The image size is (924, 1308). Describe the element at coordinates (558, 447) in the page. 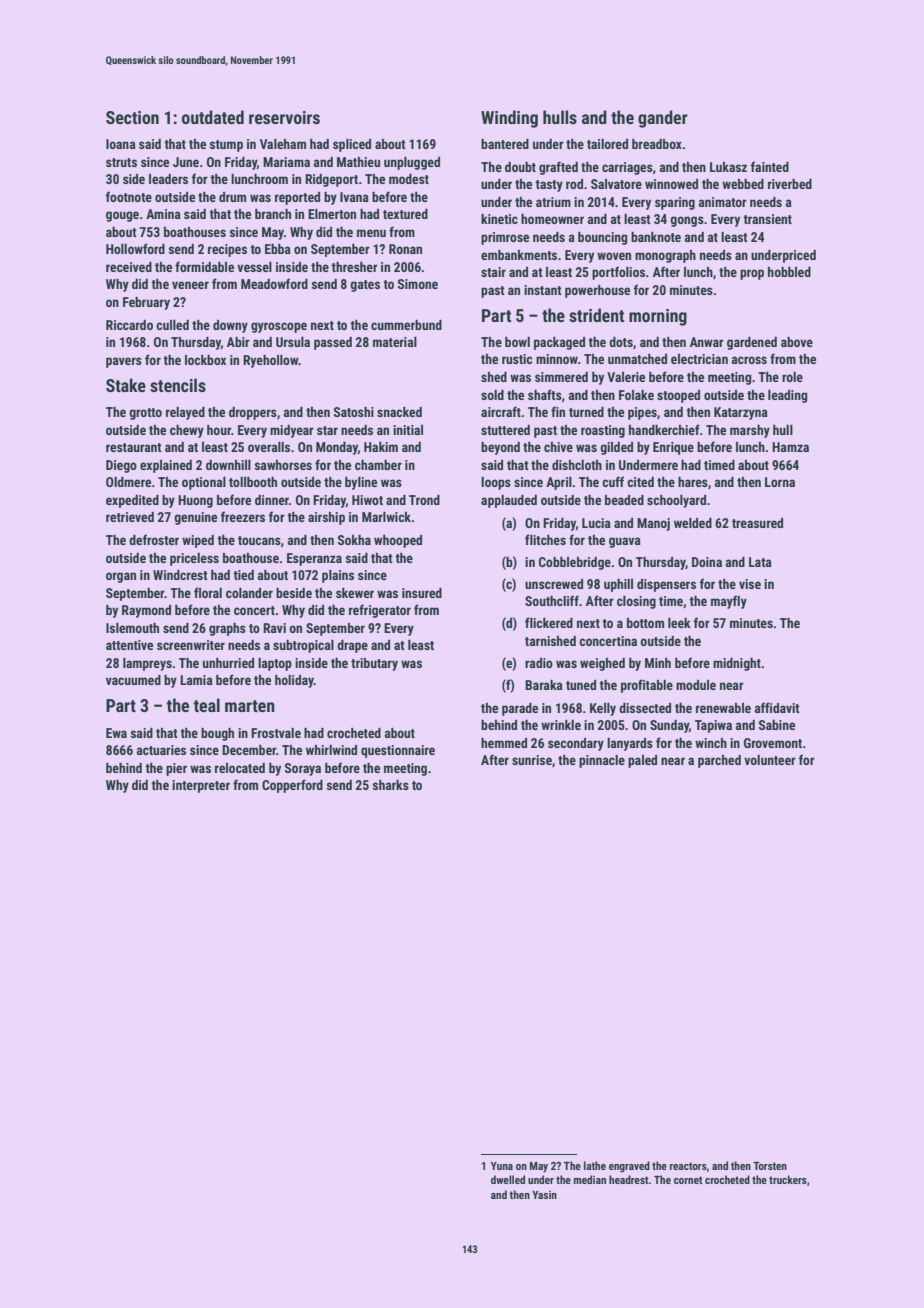

I see `chive` at that location.
